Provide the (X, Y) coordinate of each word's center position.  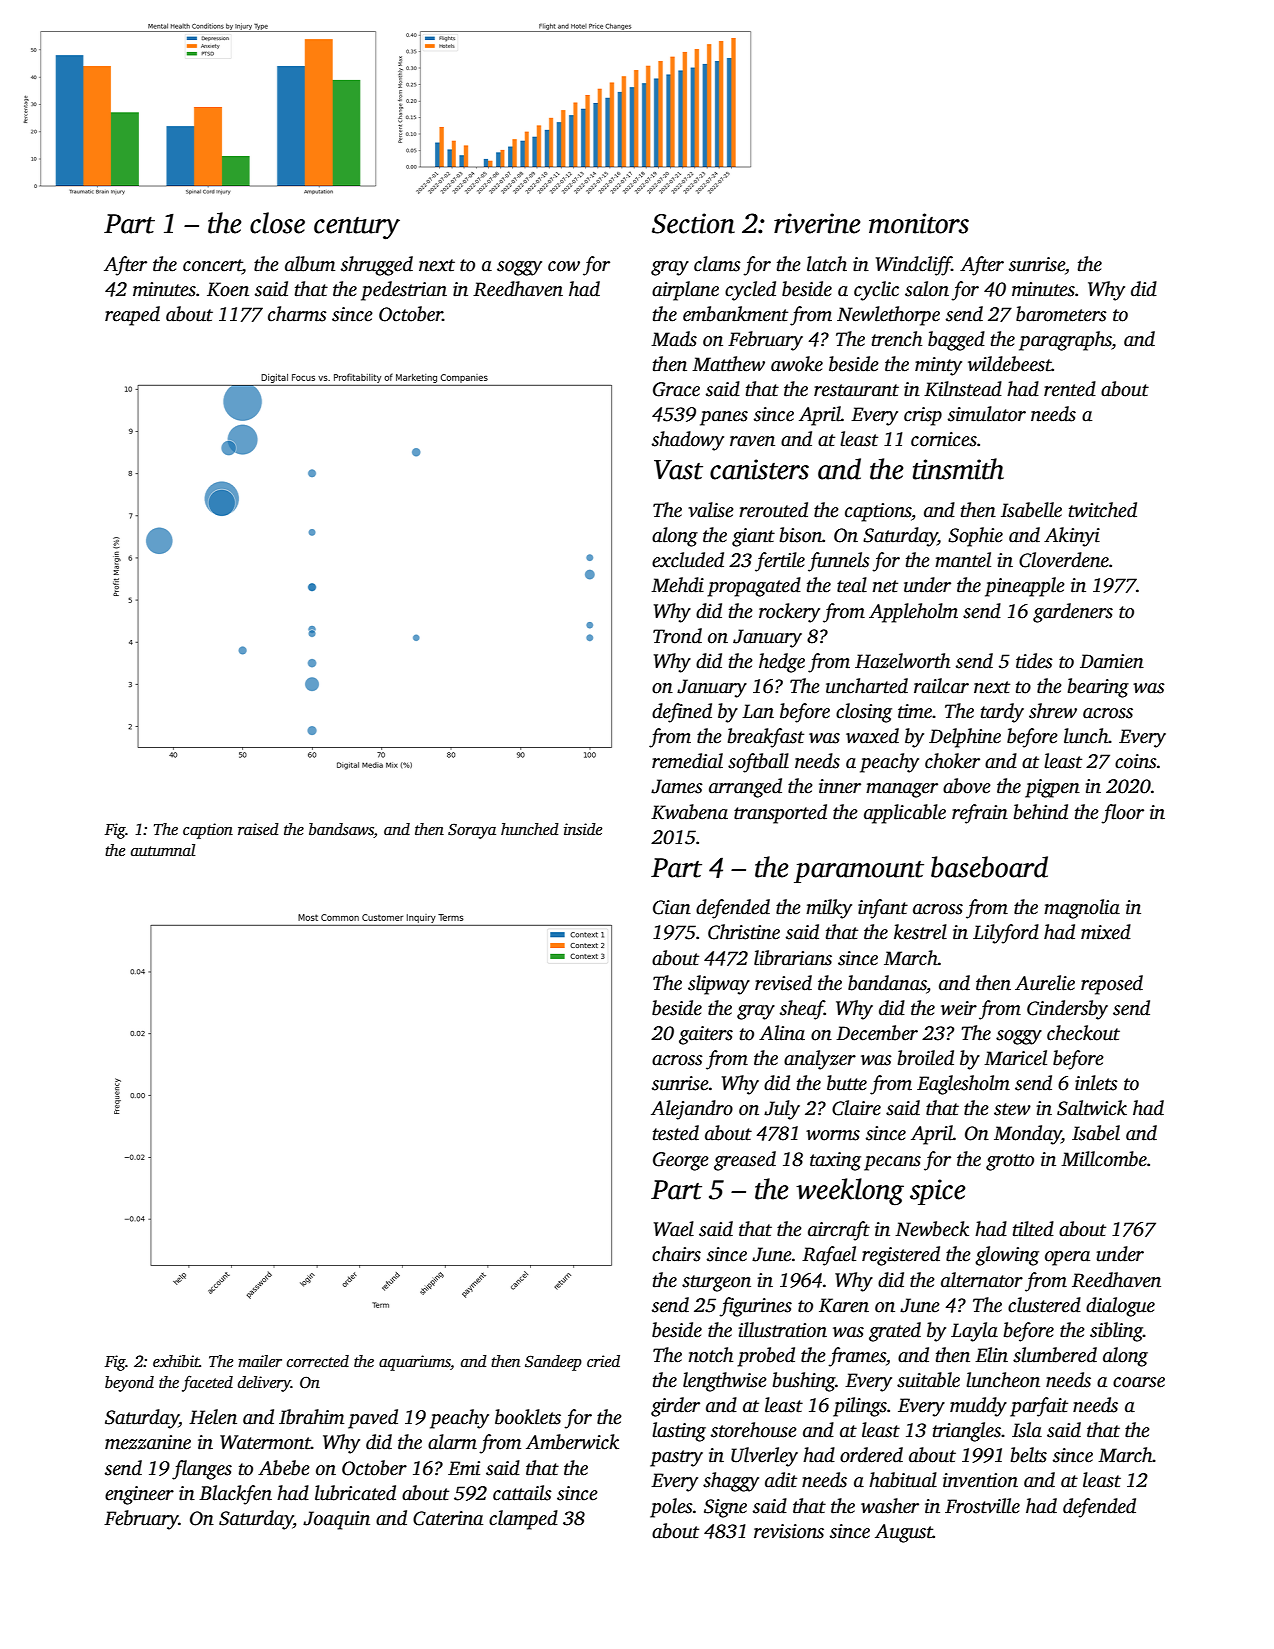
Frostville (982, 1506)
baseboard (989, 867)
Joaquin (336, 1520)
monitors (919, 223)
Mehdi (677, 585)
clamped (523, 1520)
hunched (530, 829)
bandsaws (341, 829)
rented (1070, 389)
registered (901, 1256)
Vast (678, 470)
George (681, 1161)
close (277, 223)
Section (693, 223)
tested (676, 1133)
